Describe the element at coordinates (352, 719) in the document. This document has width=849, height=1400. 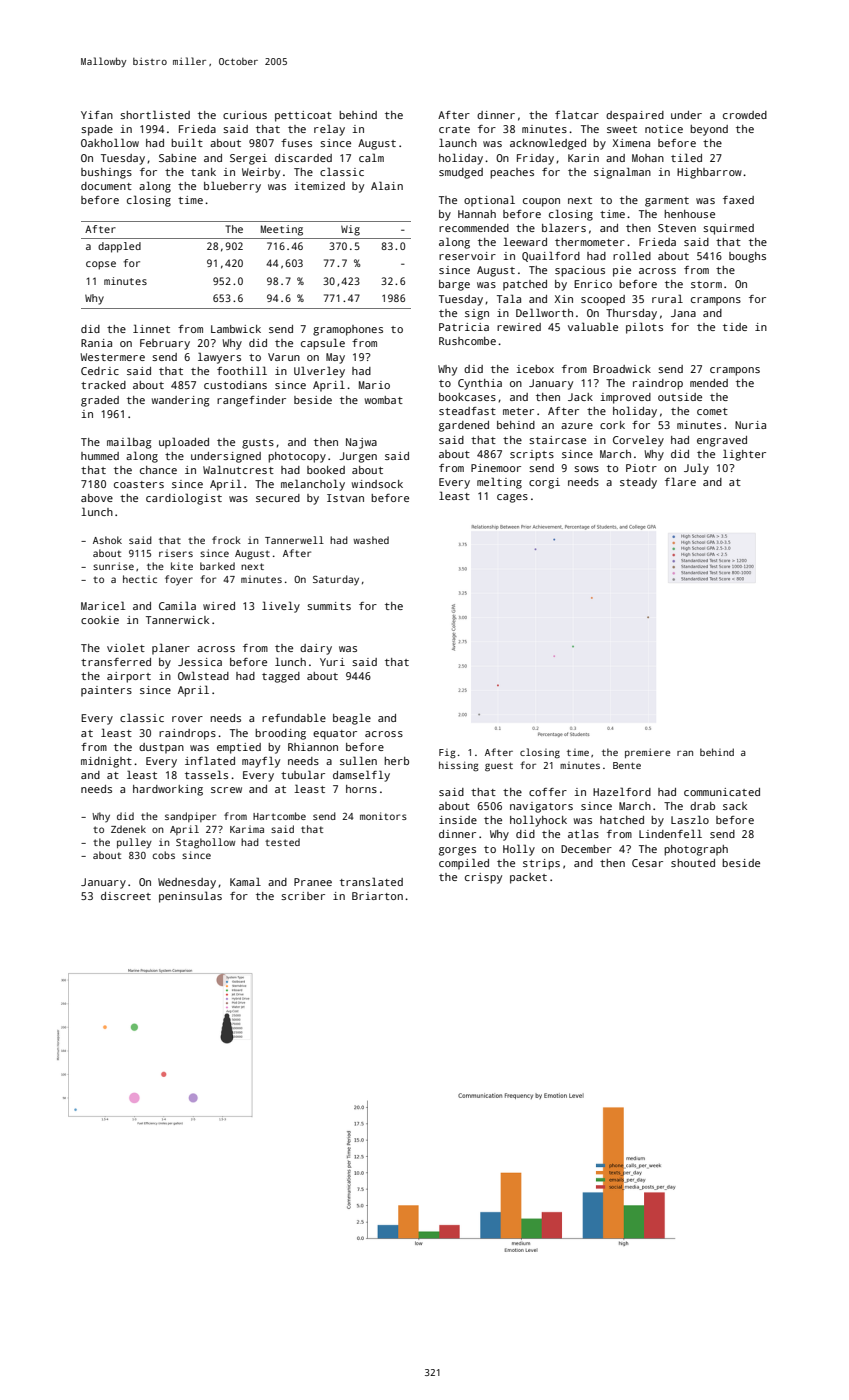
I see `beagle` at that location.
